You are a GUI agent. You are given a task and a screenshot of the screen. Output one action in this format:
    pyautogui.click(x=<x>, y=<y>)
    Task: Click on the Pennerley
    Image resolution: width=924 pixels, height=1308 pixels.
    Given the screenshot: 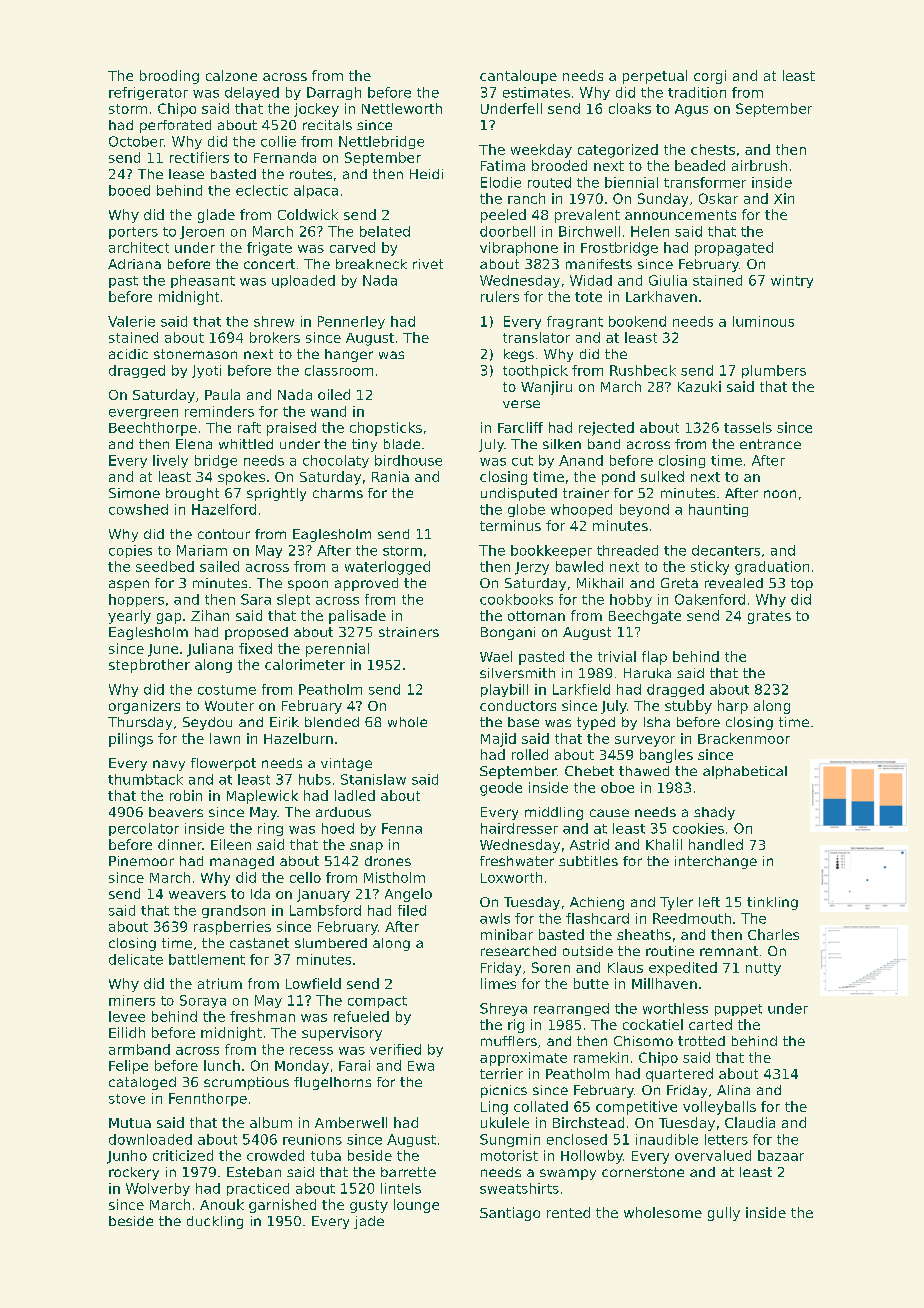 What is the action you would take?
    pyautogui.click(x=351, y=322)
